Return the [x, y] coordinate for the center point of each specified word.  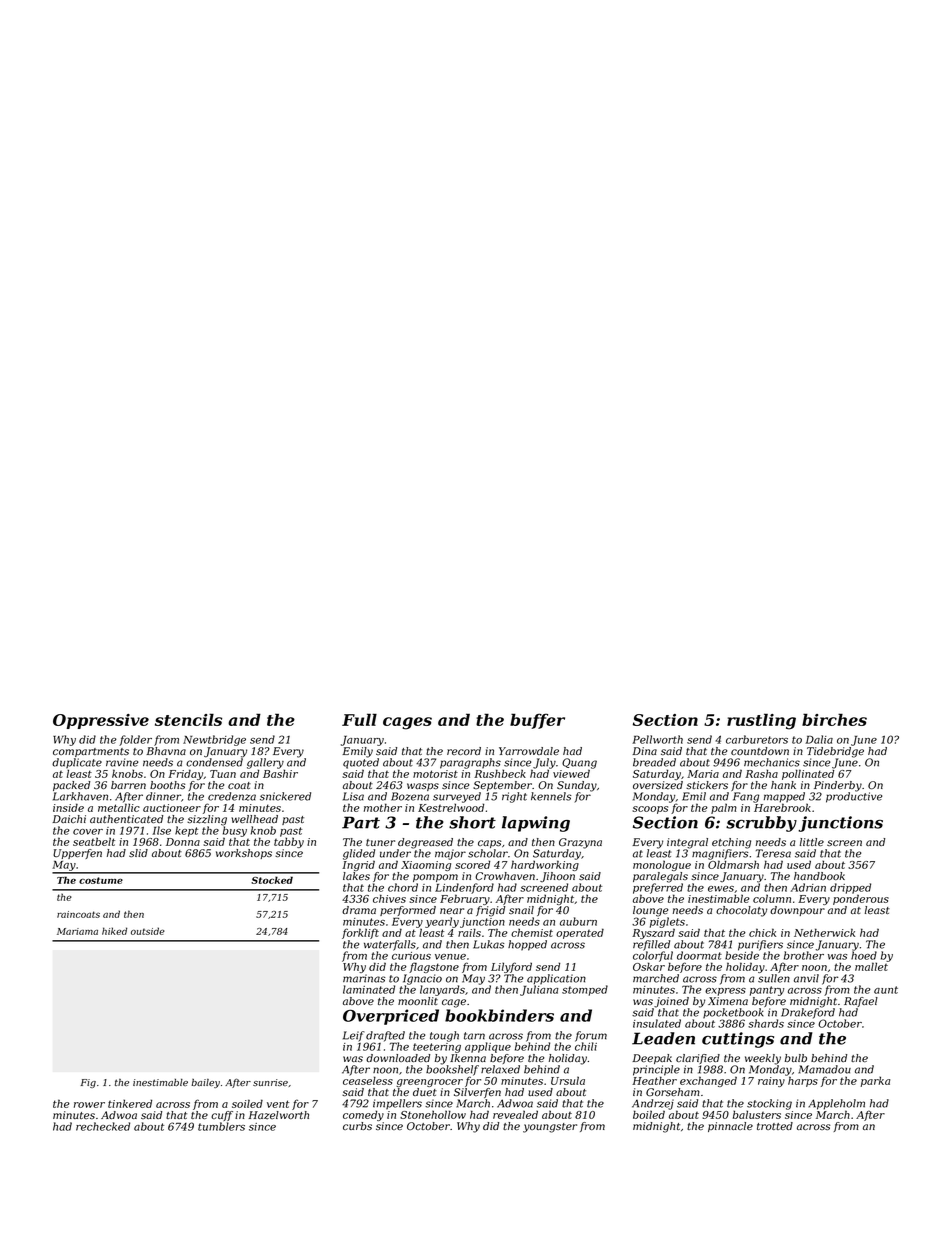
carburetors [757, 739]
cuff [222, 1116]
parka [875, 1081]
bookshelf [452, 1070]
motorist [435, 774]
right [514, 797]
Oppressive [101, 721]
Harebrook [782, 807]
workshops [244, 854]
